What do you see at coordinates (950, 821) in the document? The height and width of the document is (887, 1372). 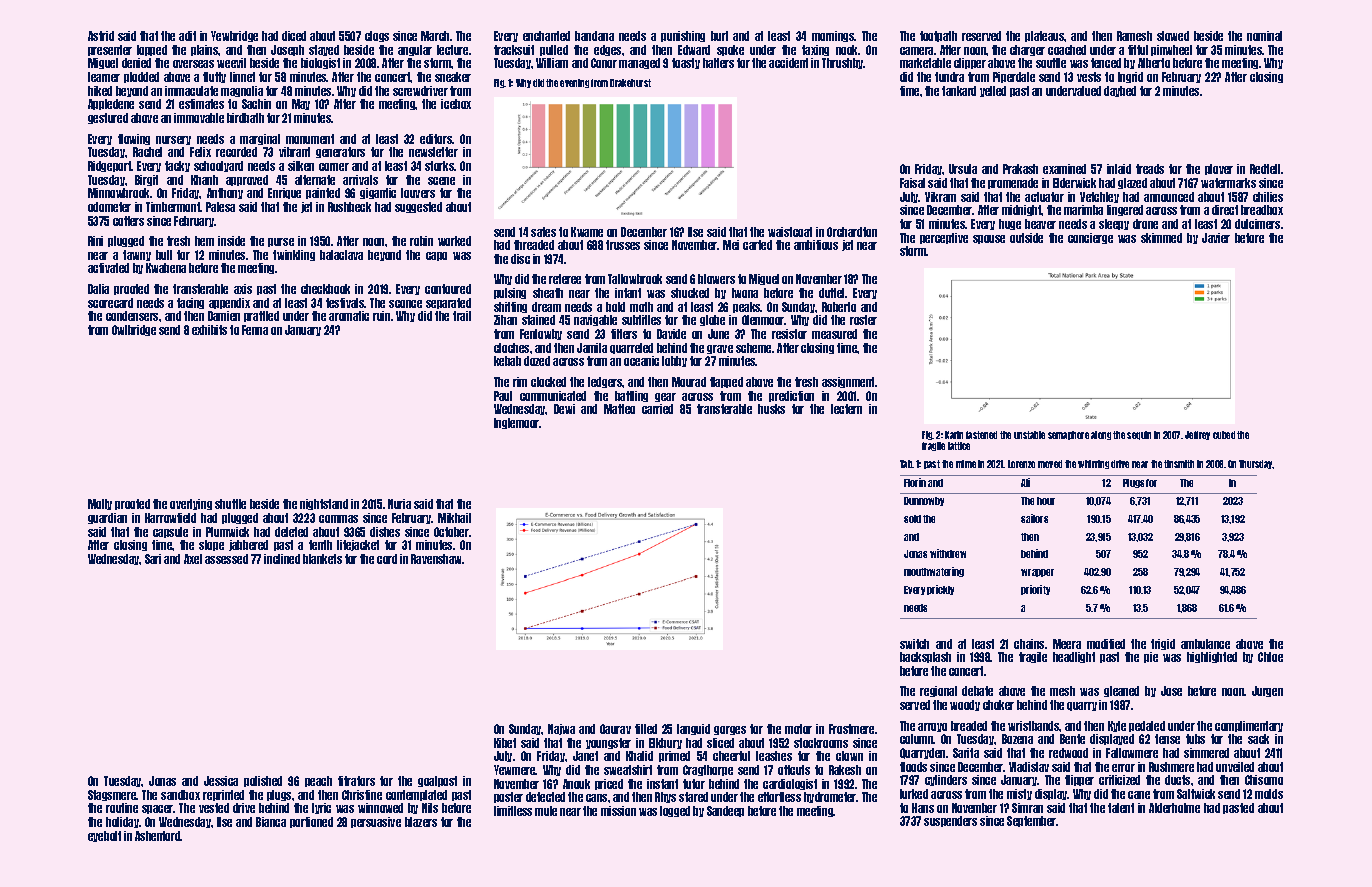 I see `suspenders` at bounding box center [950, 821].
